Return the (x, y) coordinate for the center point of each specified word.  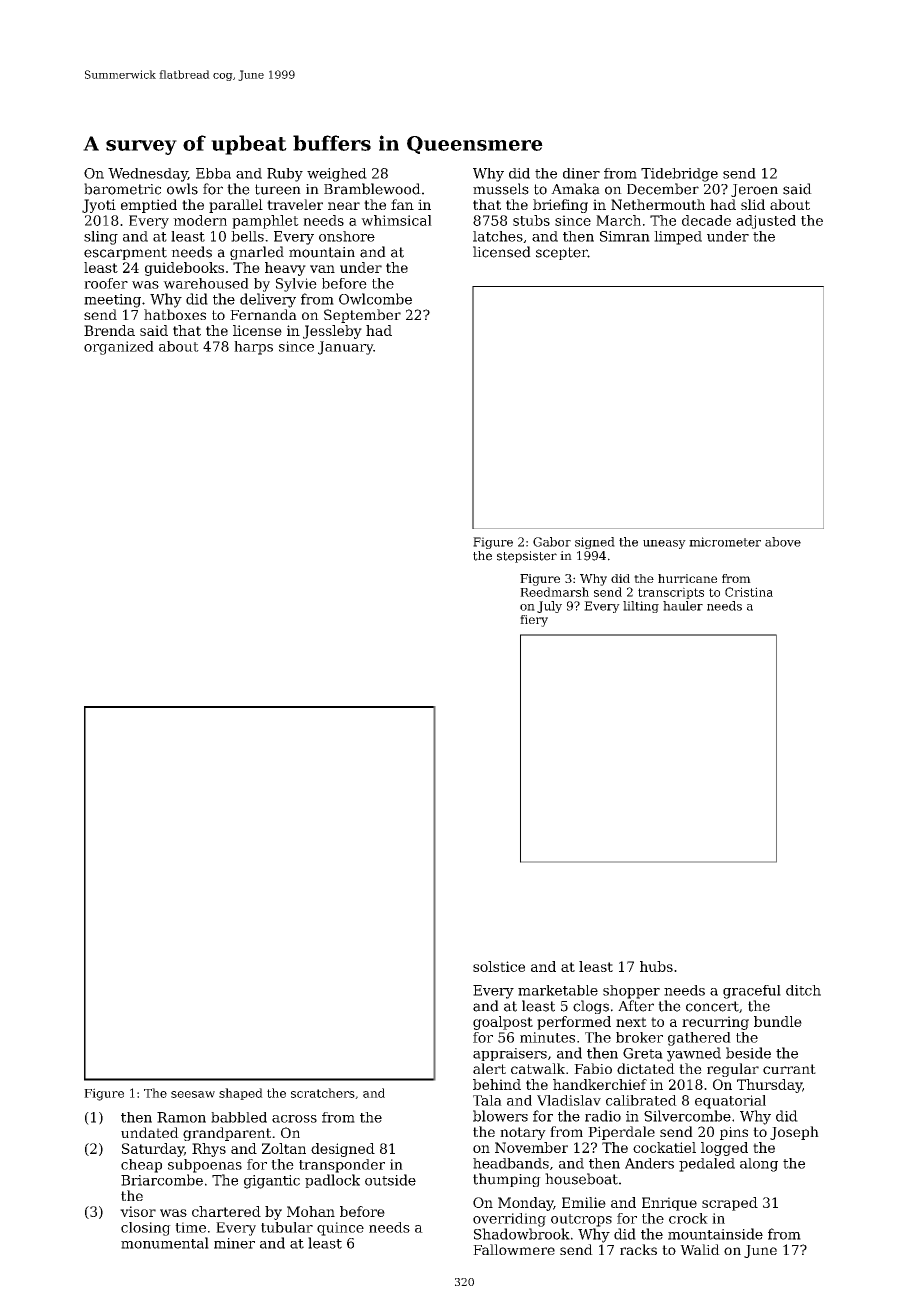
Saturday (153, 1150)
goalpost (503, 1023)
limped (678, 238)
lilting (641, 607)
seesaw (193, 1094)
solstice (499, 966)
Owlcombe (375, 299)
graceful (752, 992)
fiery (534, 621)
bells (247, 236)
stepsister (527, 557)
